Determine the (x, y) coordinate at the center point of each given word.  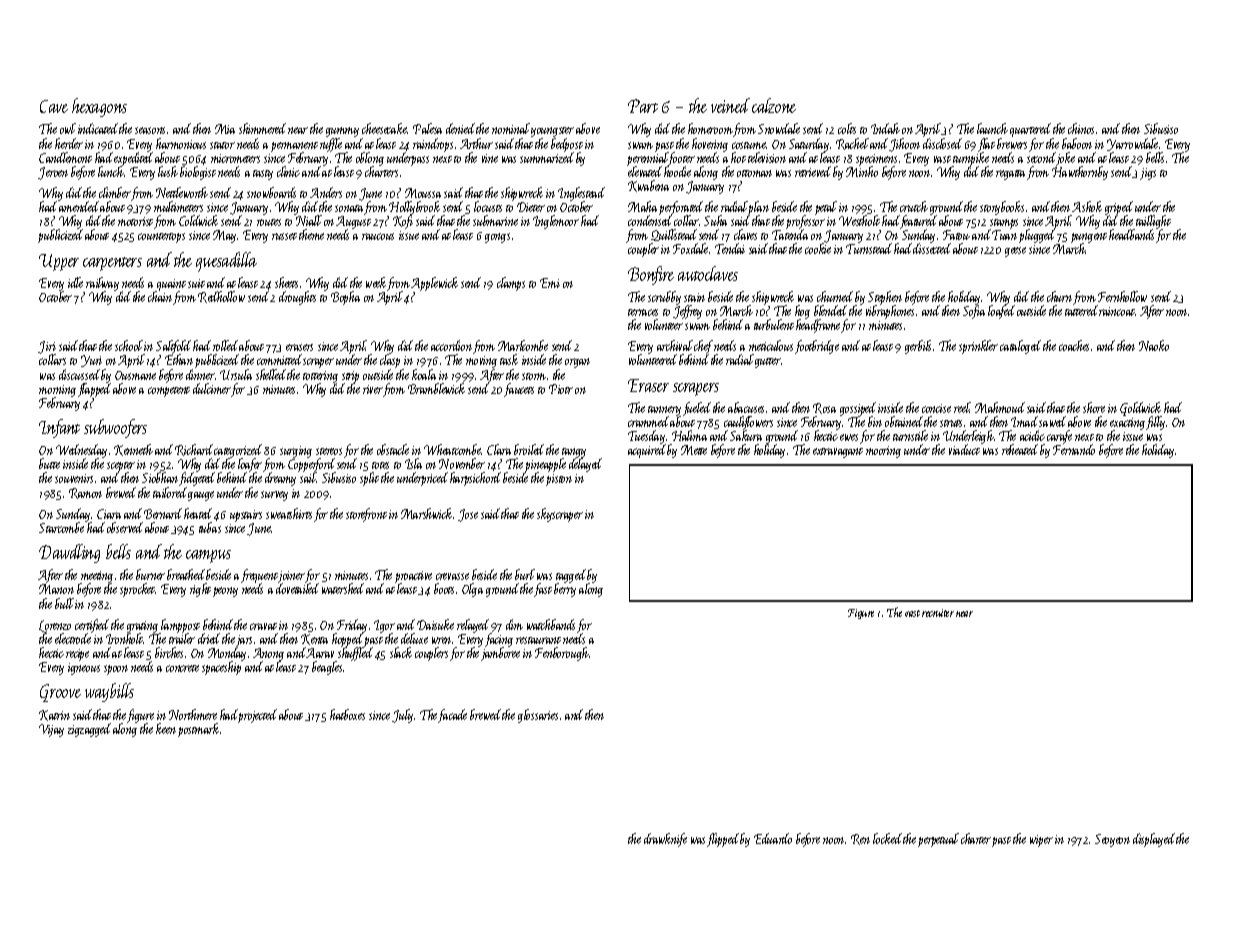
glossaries (538, 716)
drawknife (665, 840)
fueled (697, 409)
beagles (327, 668)
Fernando (1074, 450)
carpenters (112, 264)
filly (1155, 423)
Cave (54, 106)
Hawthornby (1080, 173)
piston (559, 480)
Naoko (1154, 345)
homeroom (710, 128)
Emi (550, 283)
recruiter (938, 613)
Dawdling (69, 553)
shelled (271, 374)
